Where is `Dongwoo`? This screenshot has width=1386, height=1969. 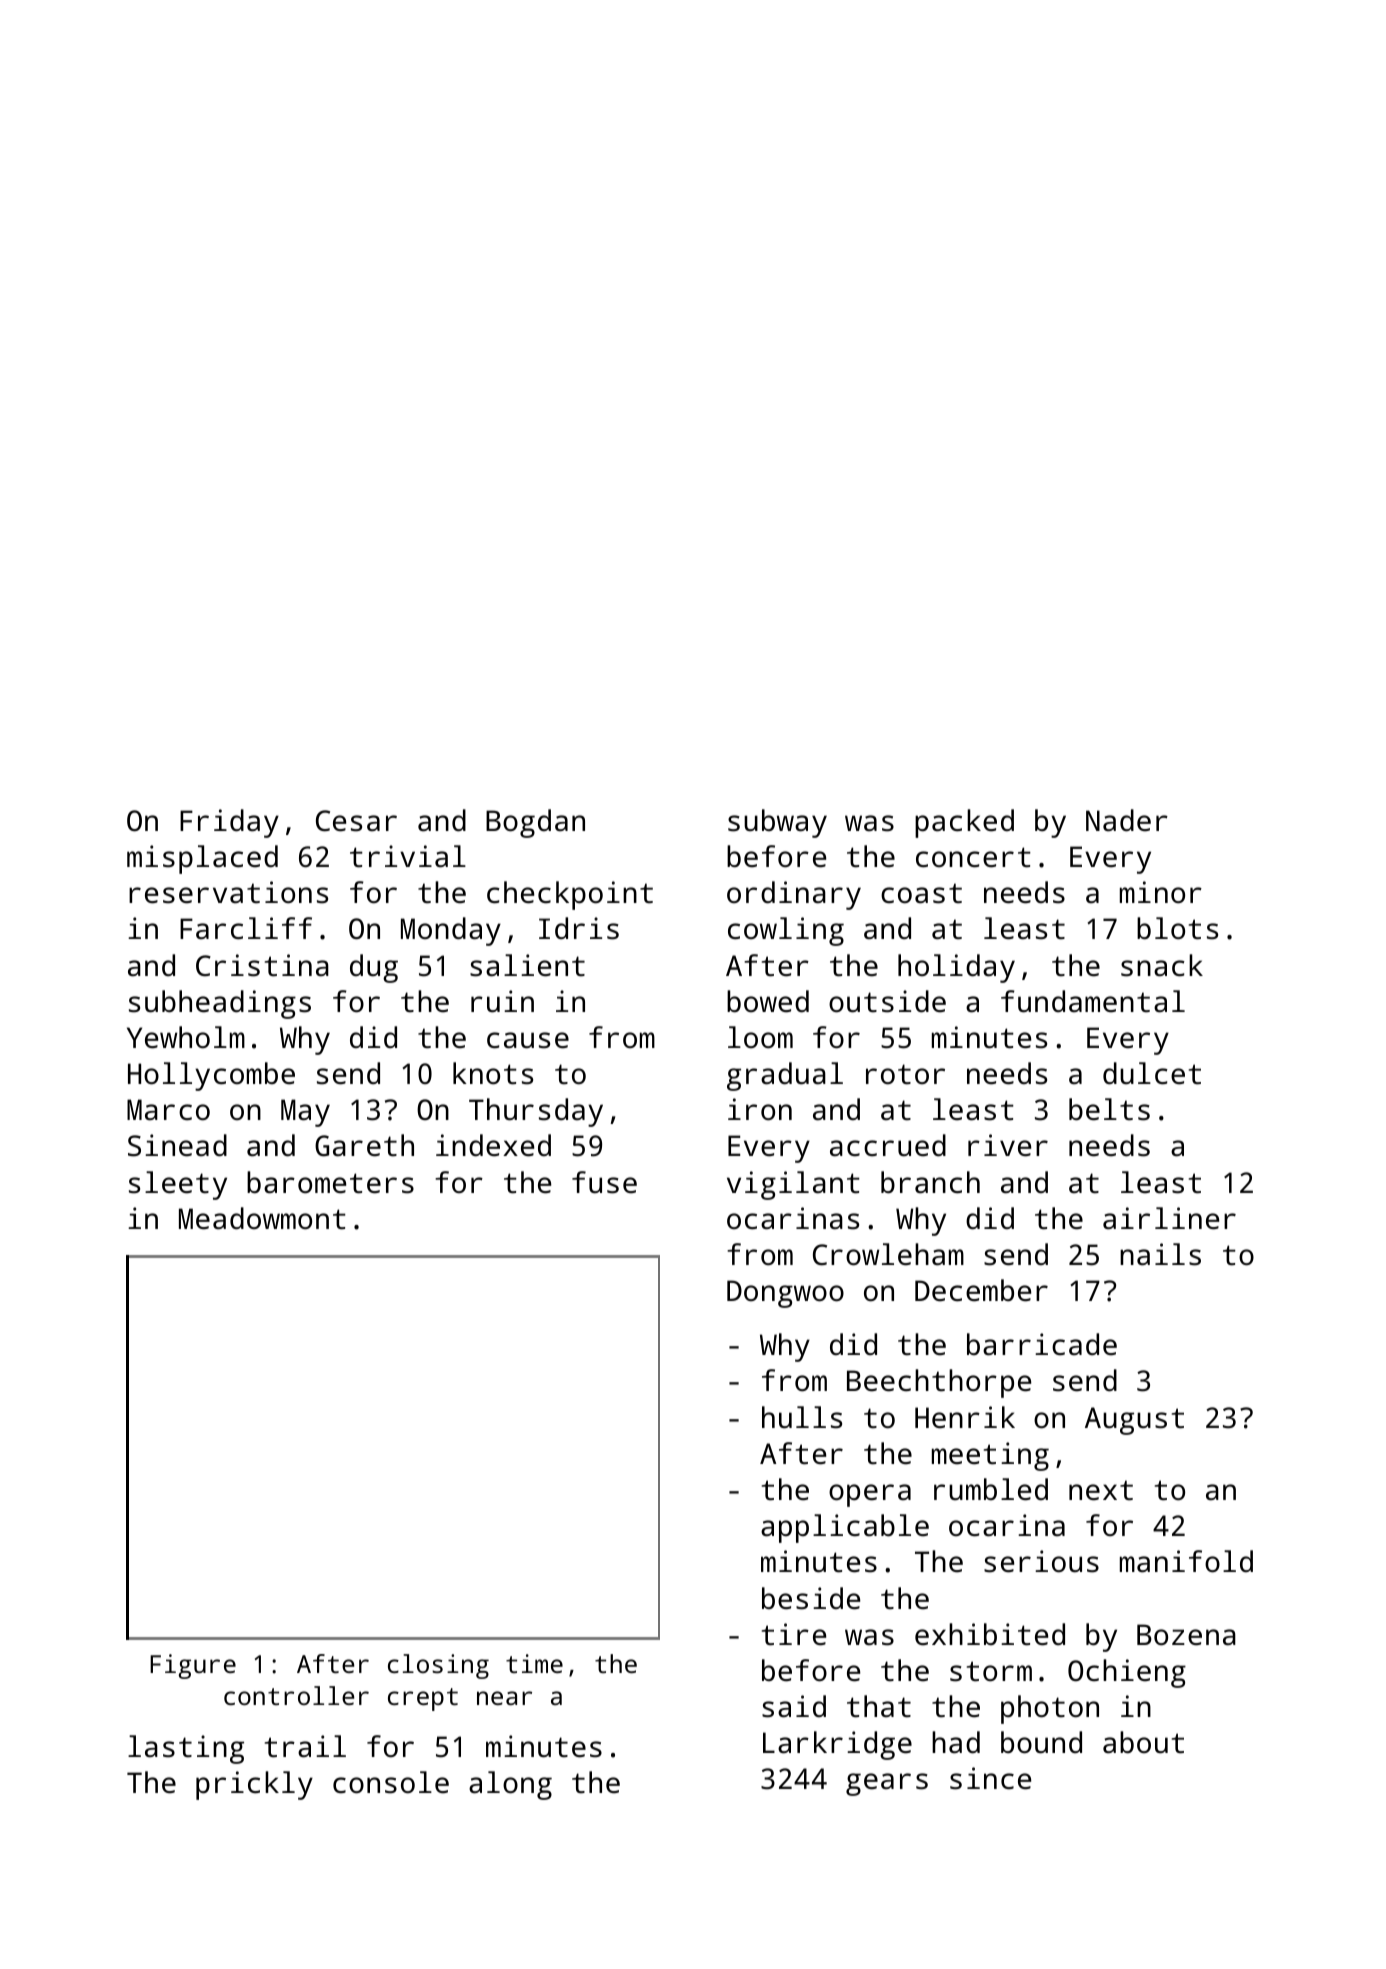
Dongwoo is located at coordinates (785, 1294).
